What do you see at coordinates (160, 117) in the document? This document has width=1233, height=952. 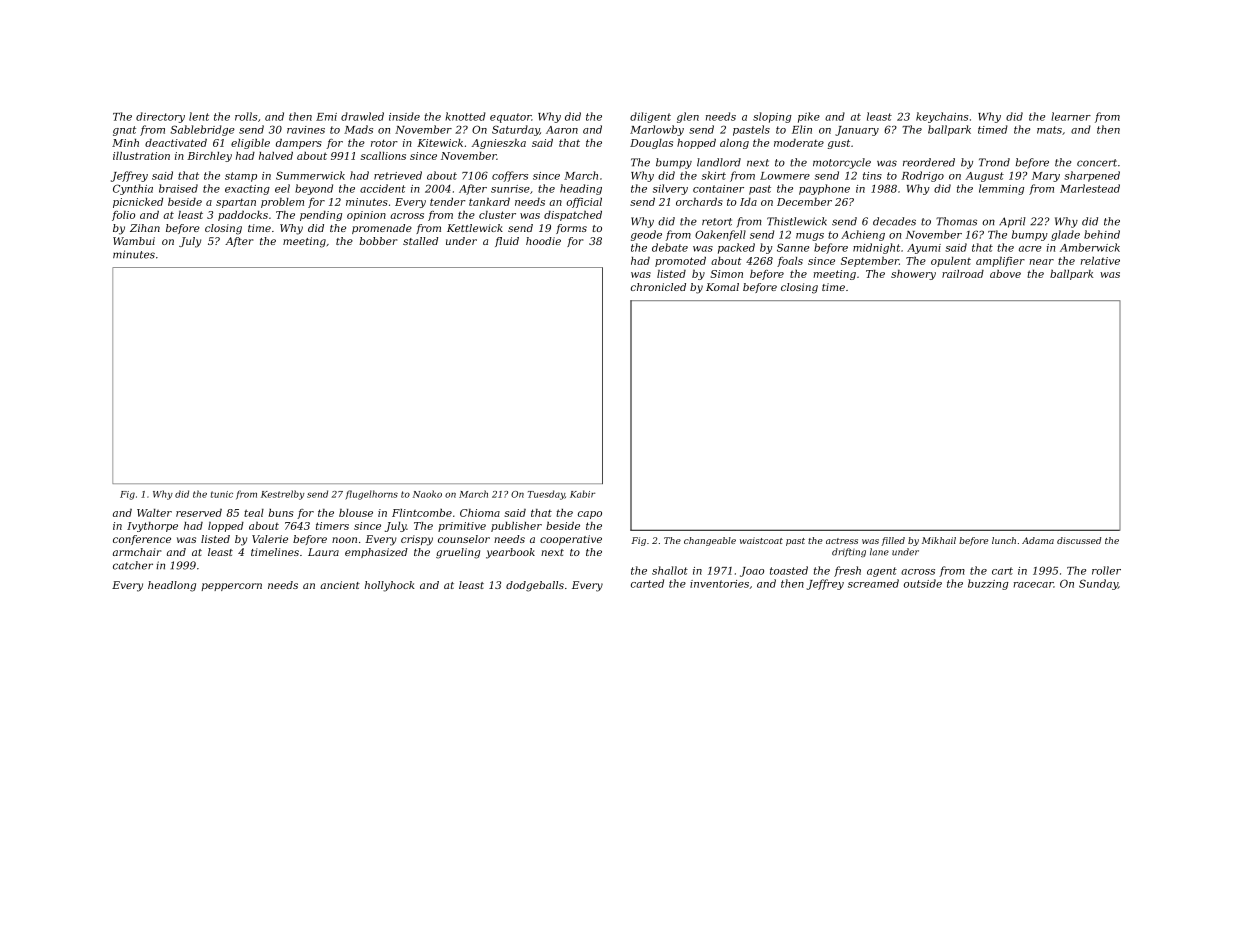 I see `directory` at bounding box center [160, 117].
